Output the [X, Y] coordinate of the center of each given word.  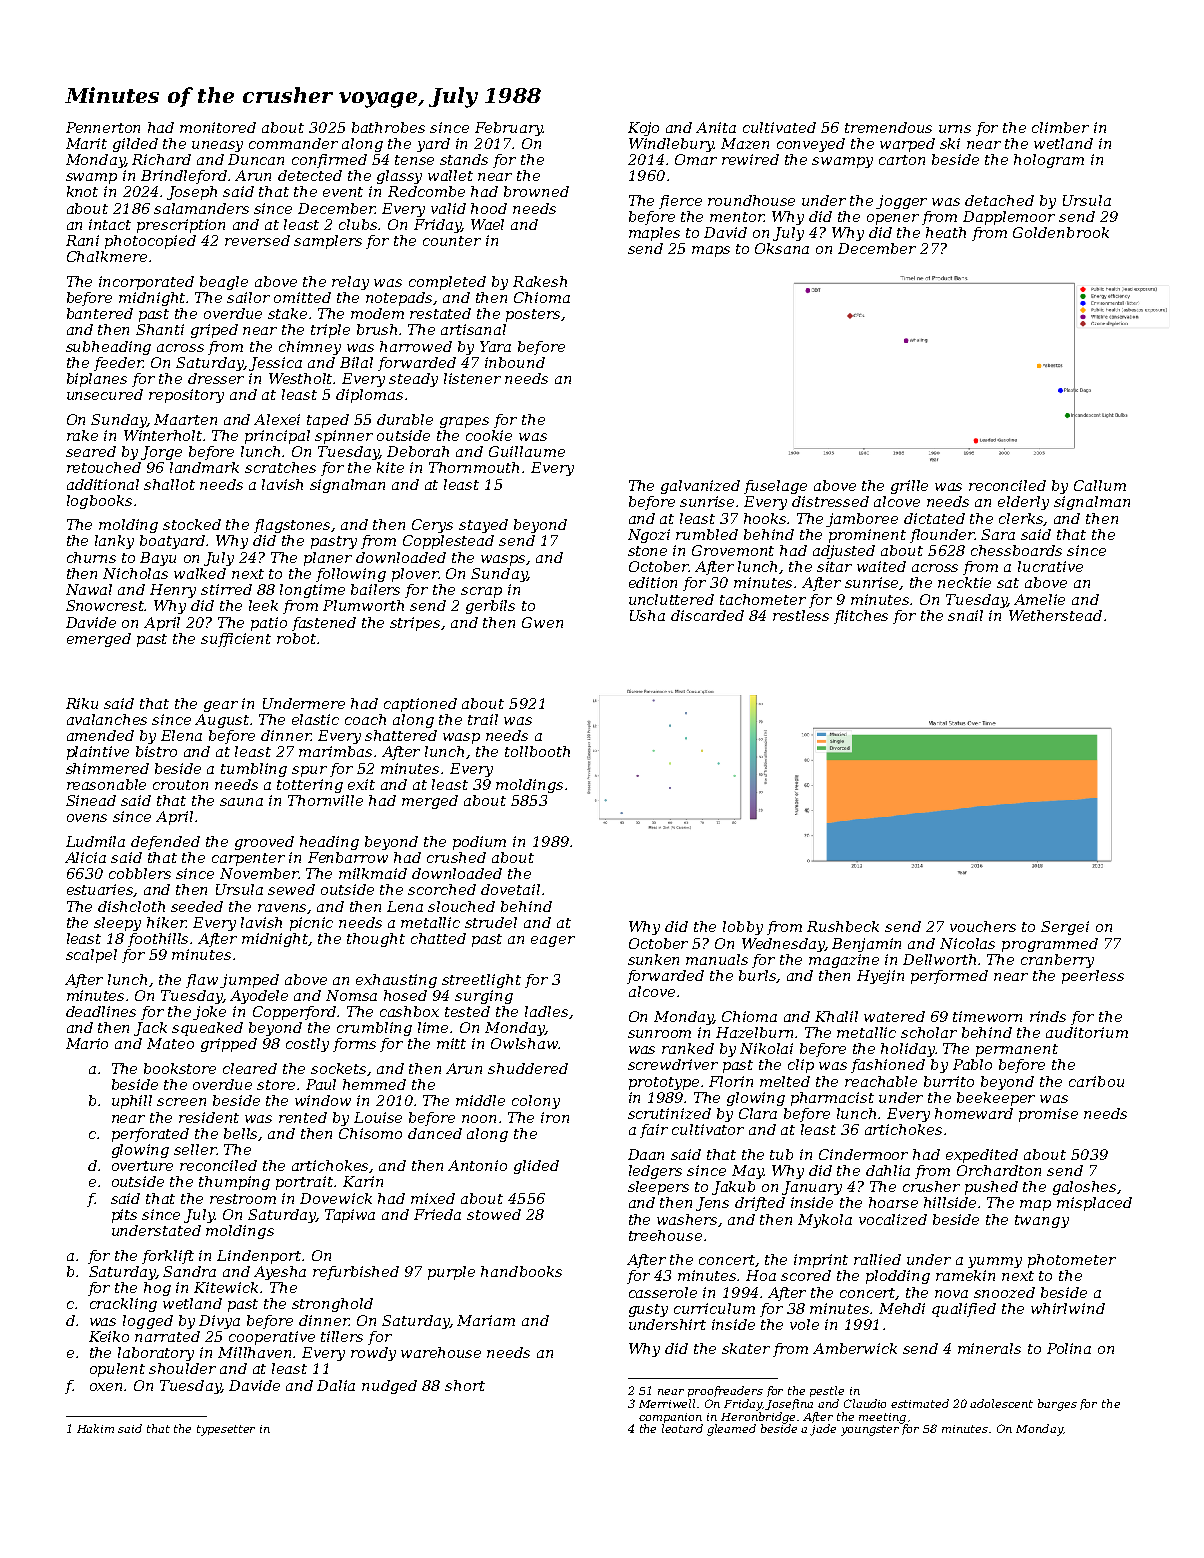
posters [533, 315]
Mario [87, 1043]
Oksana [782, 248]
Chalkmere [107, 256]
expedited [982, 1156]
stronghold [332, 1305]
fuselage [775, 487]
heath [946, 232]
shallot [169, 484]
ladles [546, 1011]
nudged [389, 1387]
